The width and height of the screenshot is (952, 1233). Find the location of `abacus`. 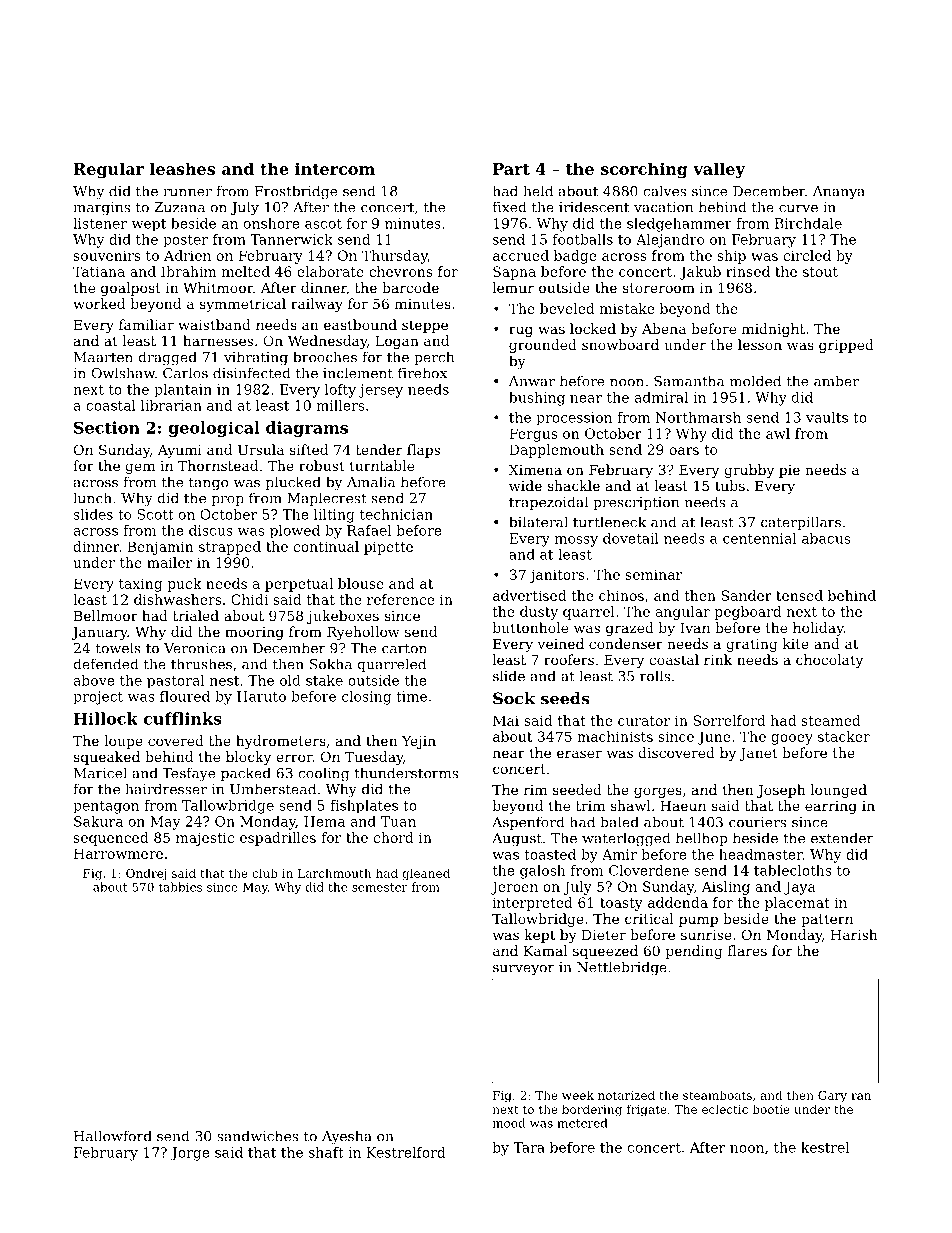

abacus is located at coordinates (826, 538).
